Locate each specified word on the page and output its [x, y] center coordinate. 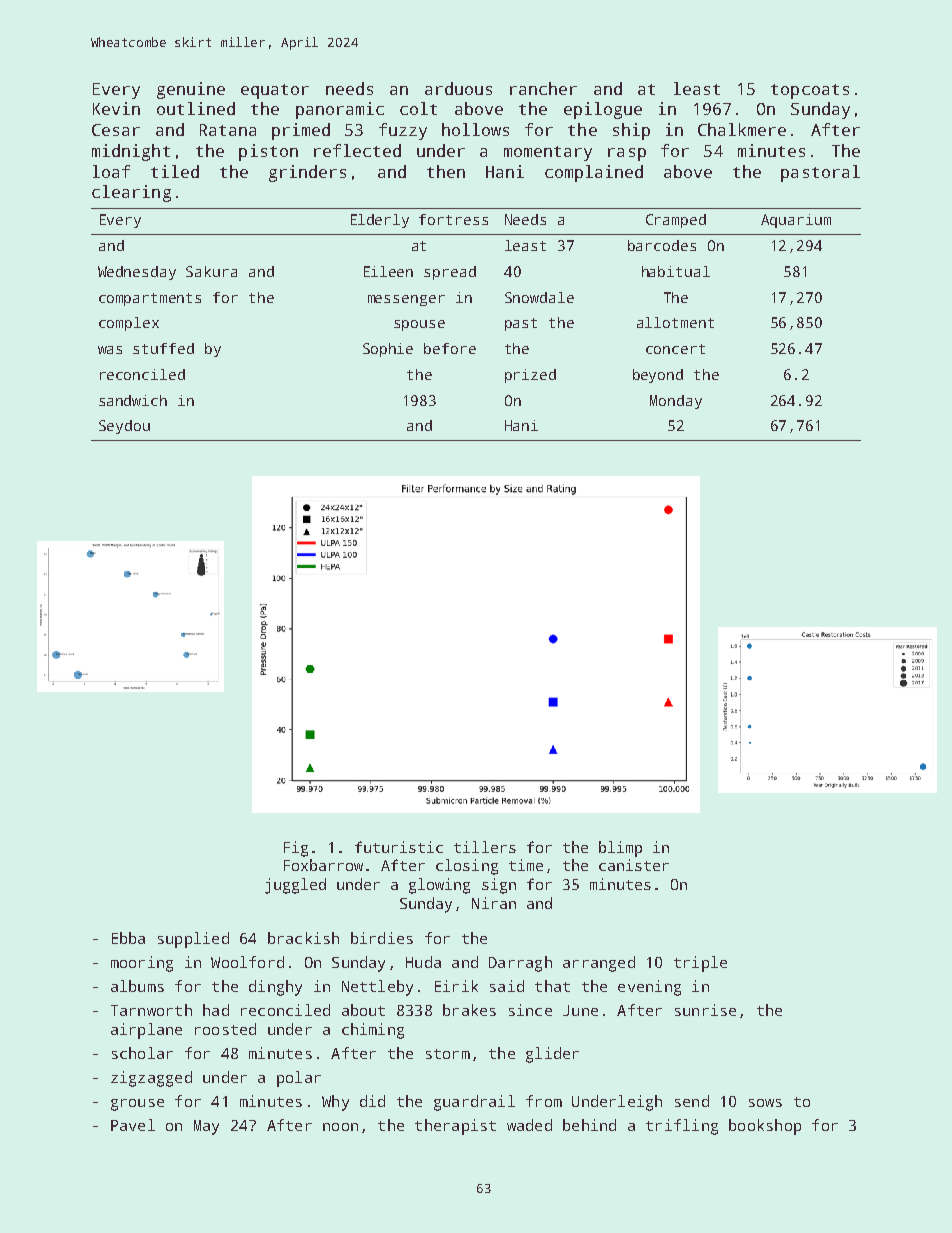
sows [765, 1103]
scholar [142, 1053]
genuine [191, 90]
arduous [458, 88]
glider [552, 1055]
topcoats [810, 91]
